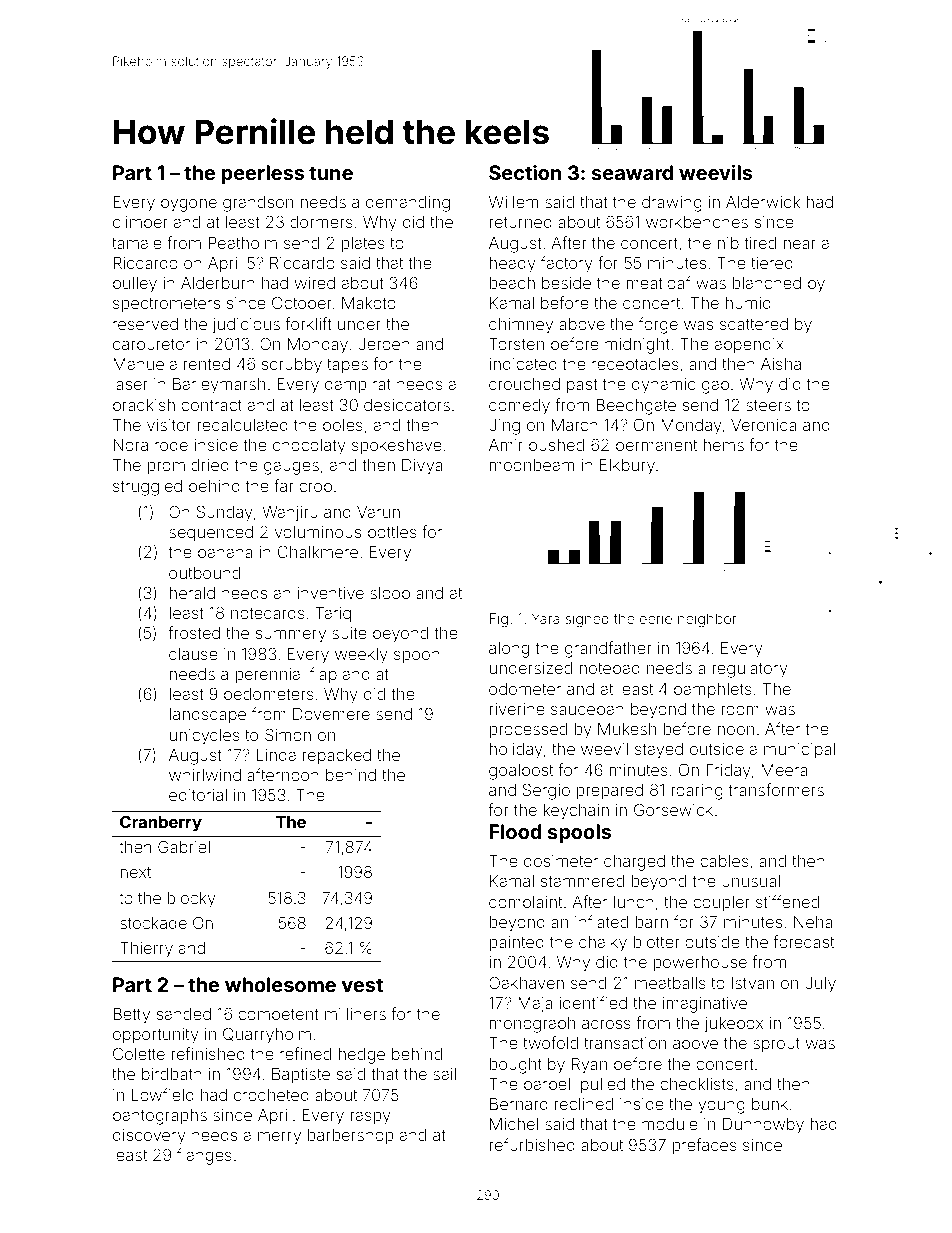 This image has height=1233, width=952. Describe the element at coordinates (205, 737) in the image. I see `unicycles` at that location.
